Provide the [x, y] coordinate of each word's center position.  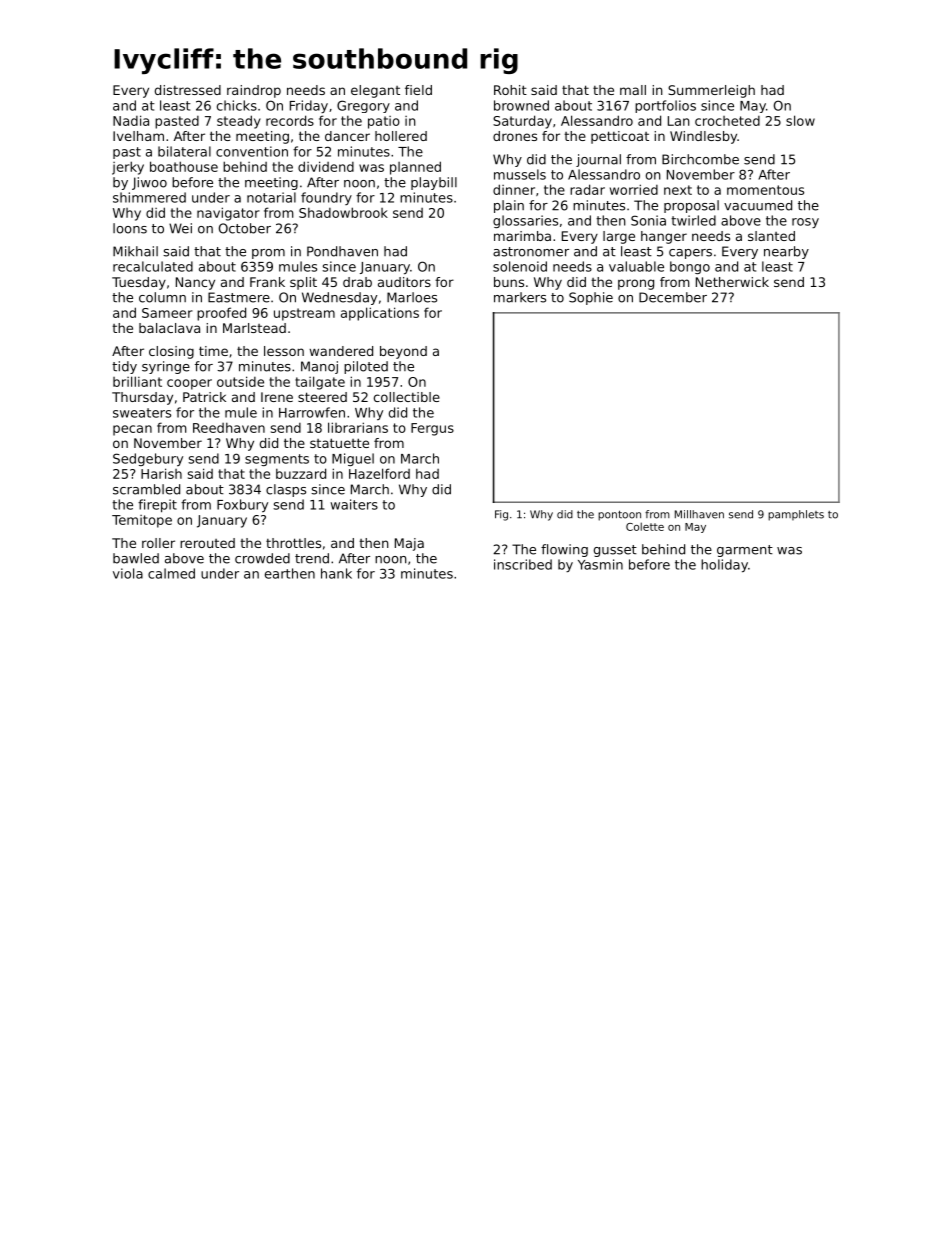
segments [277, 460]
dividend [326, 166]
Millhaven [699, 514]
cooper [189, 384]
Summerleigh [711, 91]
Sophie [591, 298]
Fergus [432, 429]
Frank [267, 282]
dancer [347, 136]
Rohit [510, 90]
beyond [403, 352]
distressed [188, 90]
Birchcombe [700, 159]
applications [380, 314]
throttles [293, 543]
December [673, 297]
